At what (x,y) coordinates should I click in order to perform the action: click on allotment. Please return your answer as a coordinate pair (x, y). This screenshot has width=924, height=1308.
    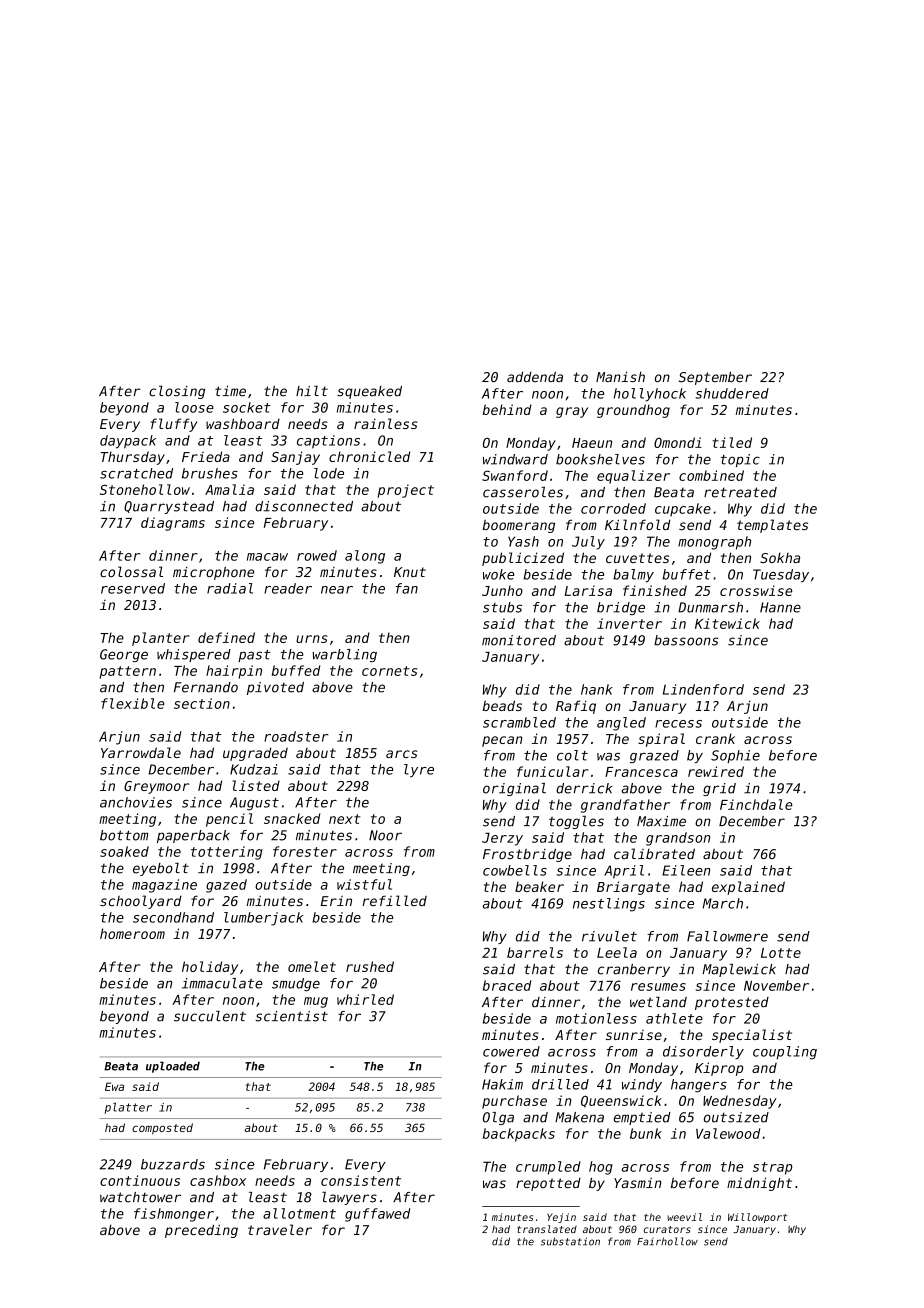
    Looking at the image, I should click on (299, 1213).
